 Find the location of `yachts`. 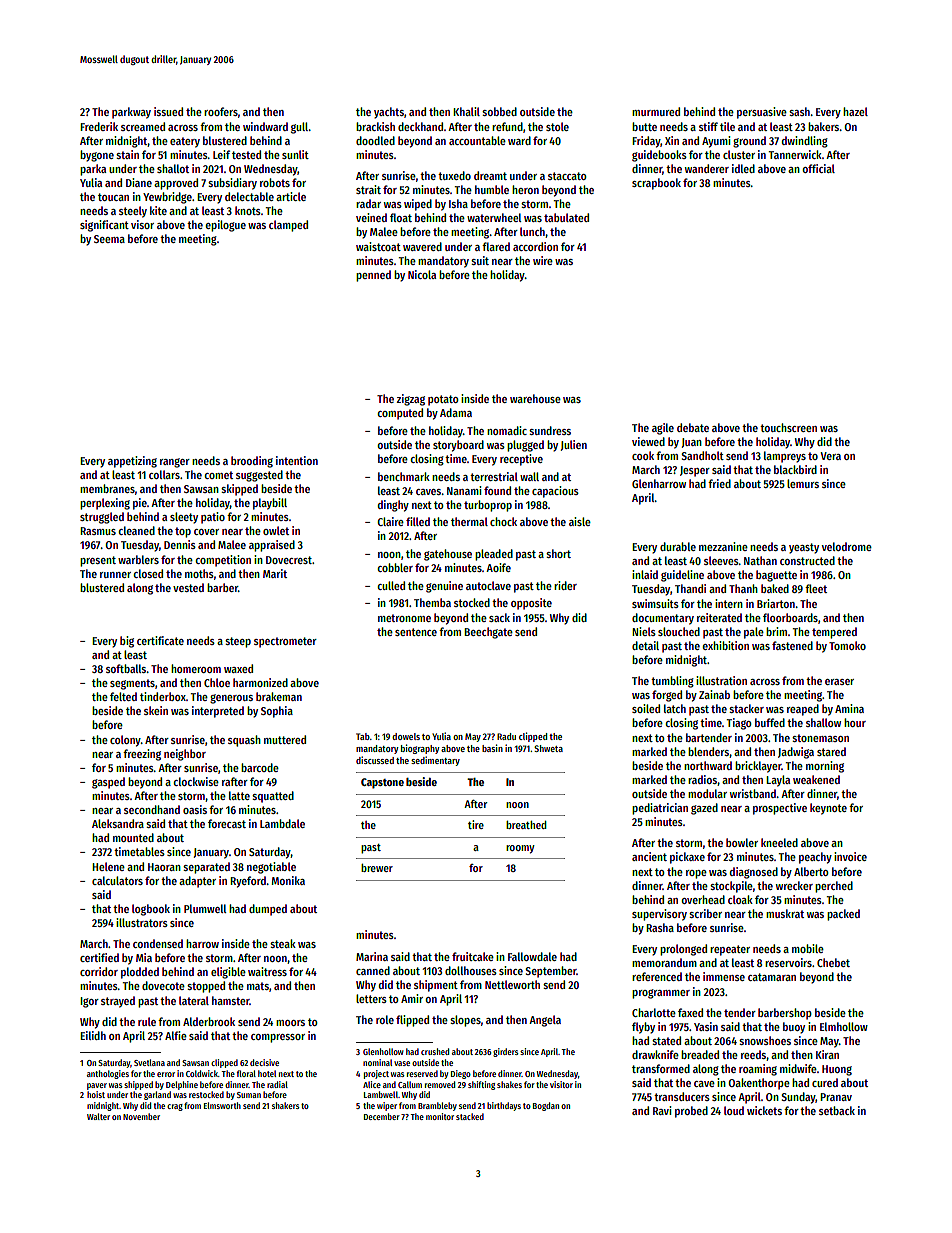

yachts is located at coordinates (389, 113).
